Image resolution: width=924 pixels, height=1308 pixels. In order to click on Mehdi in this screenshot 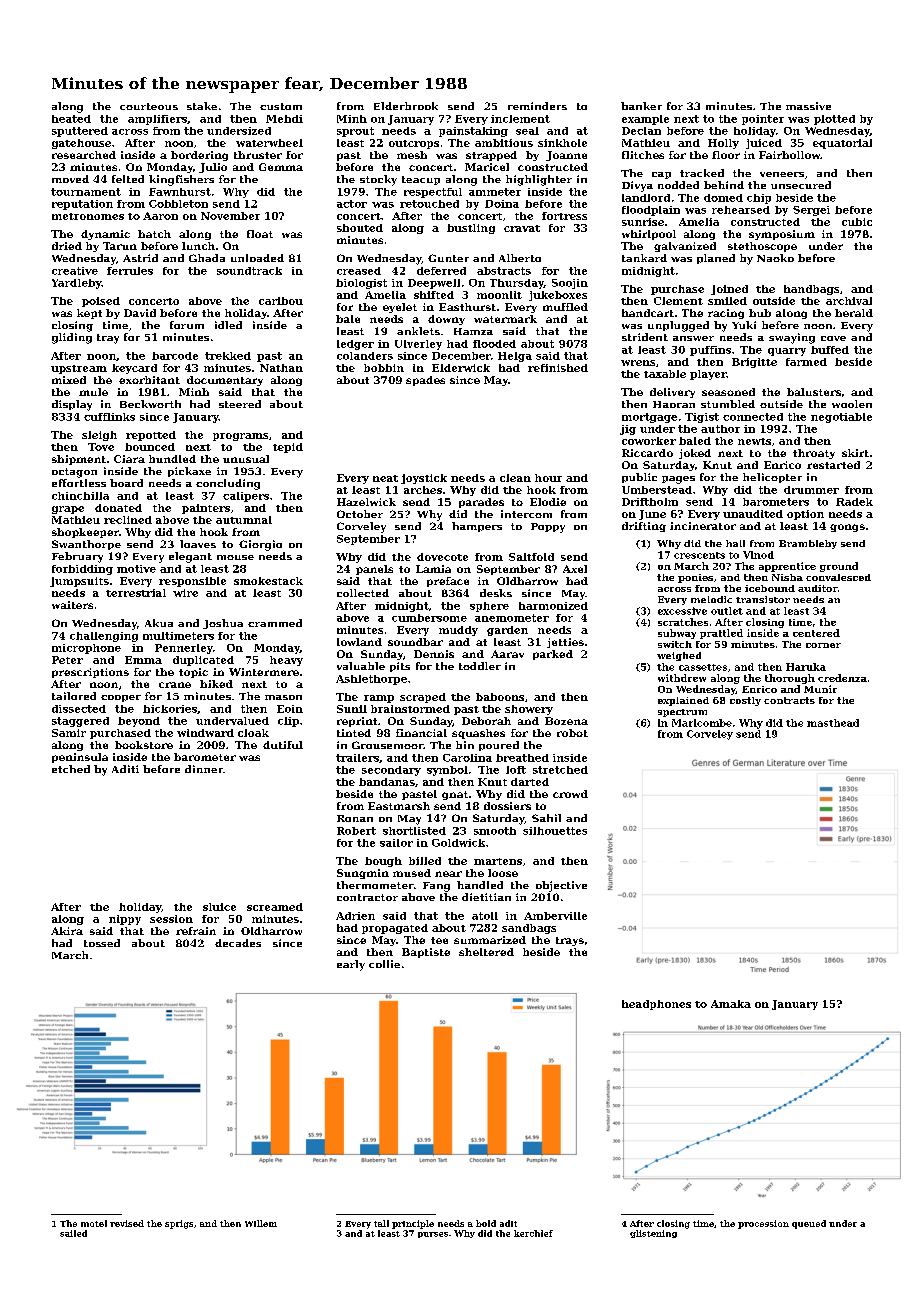, I will do `click(284, 119)`.
